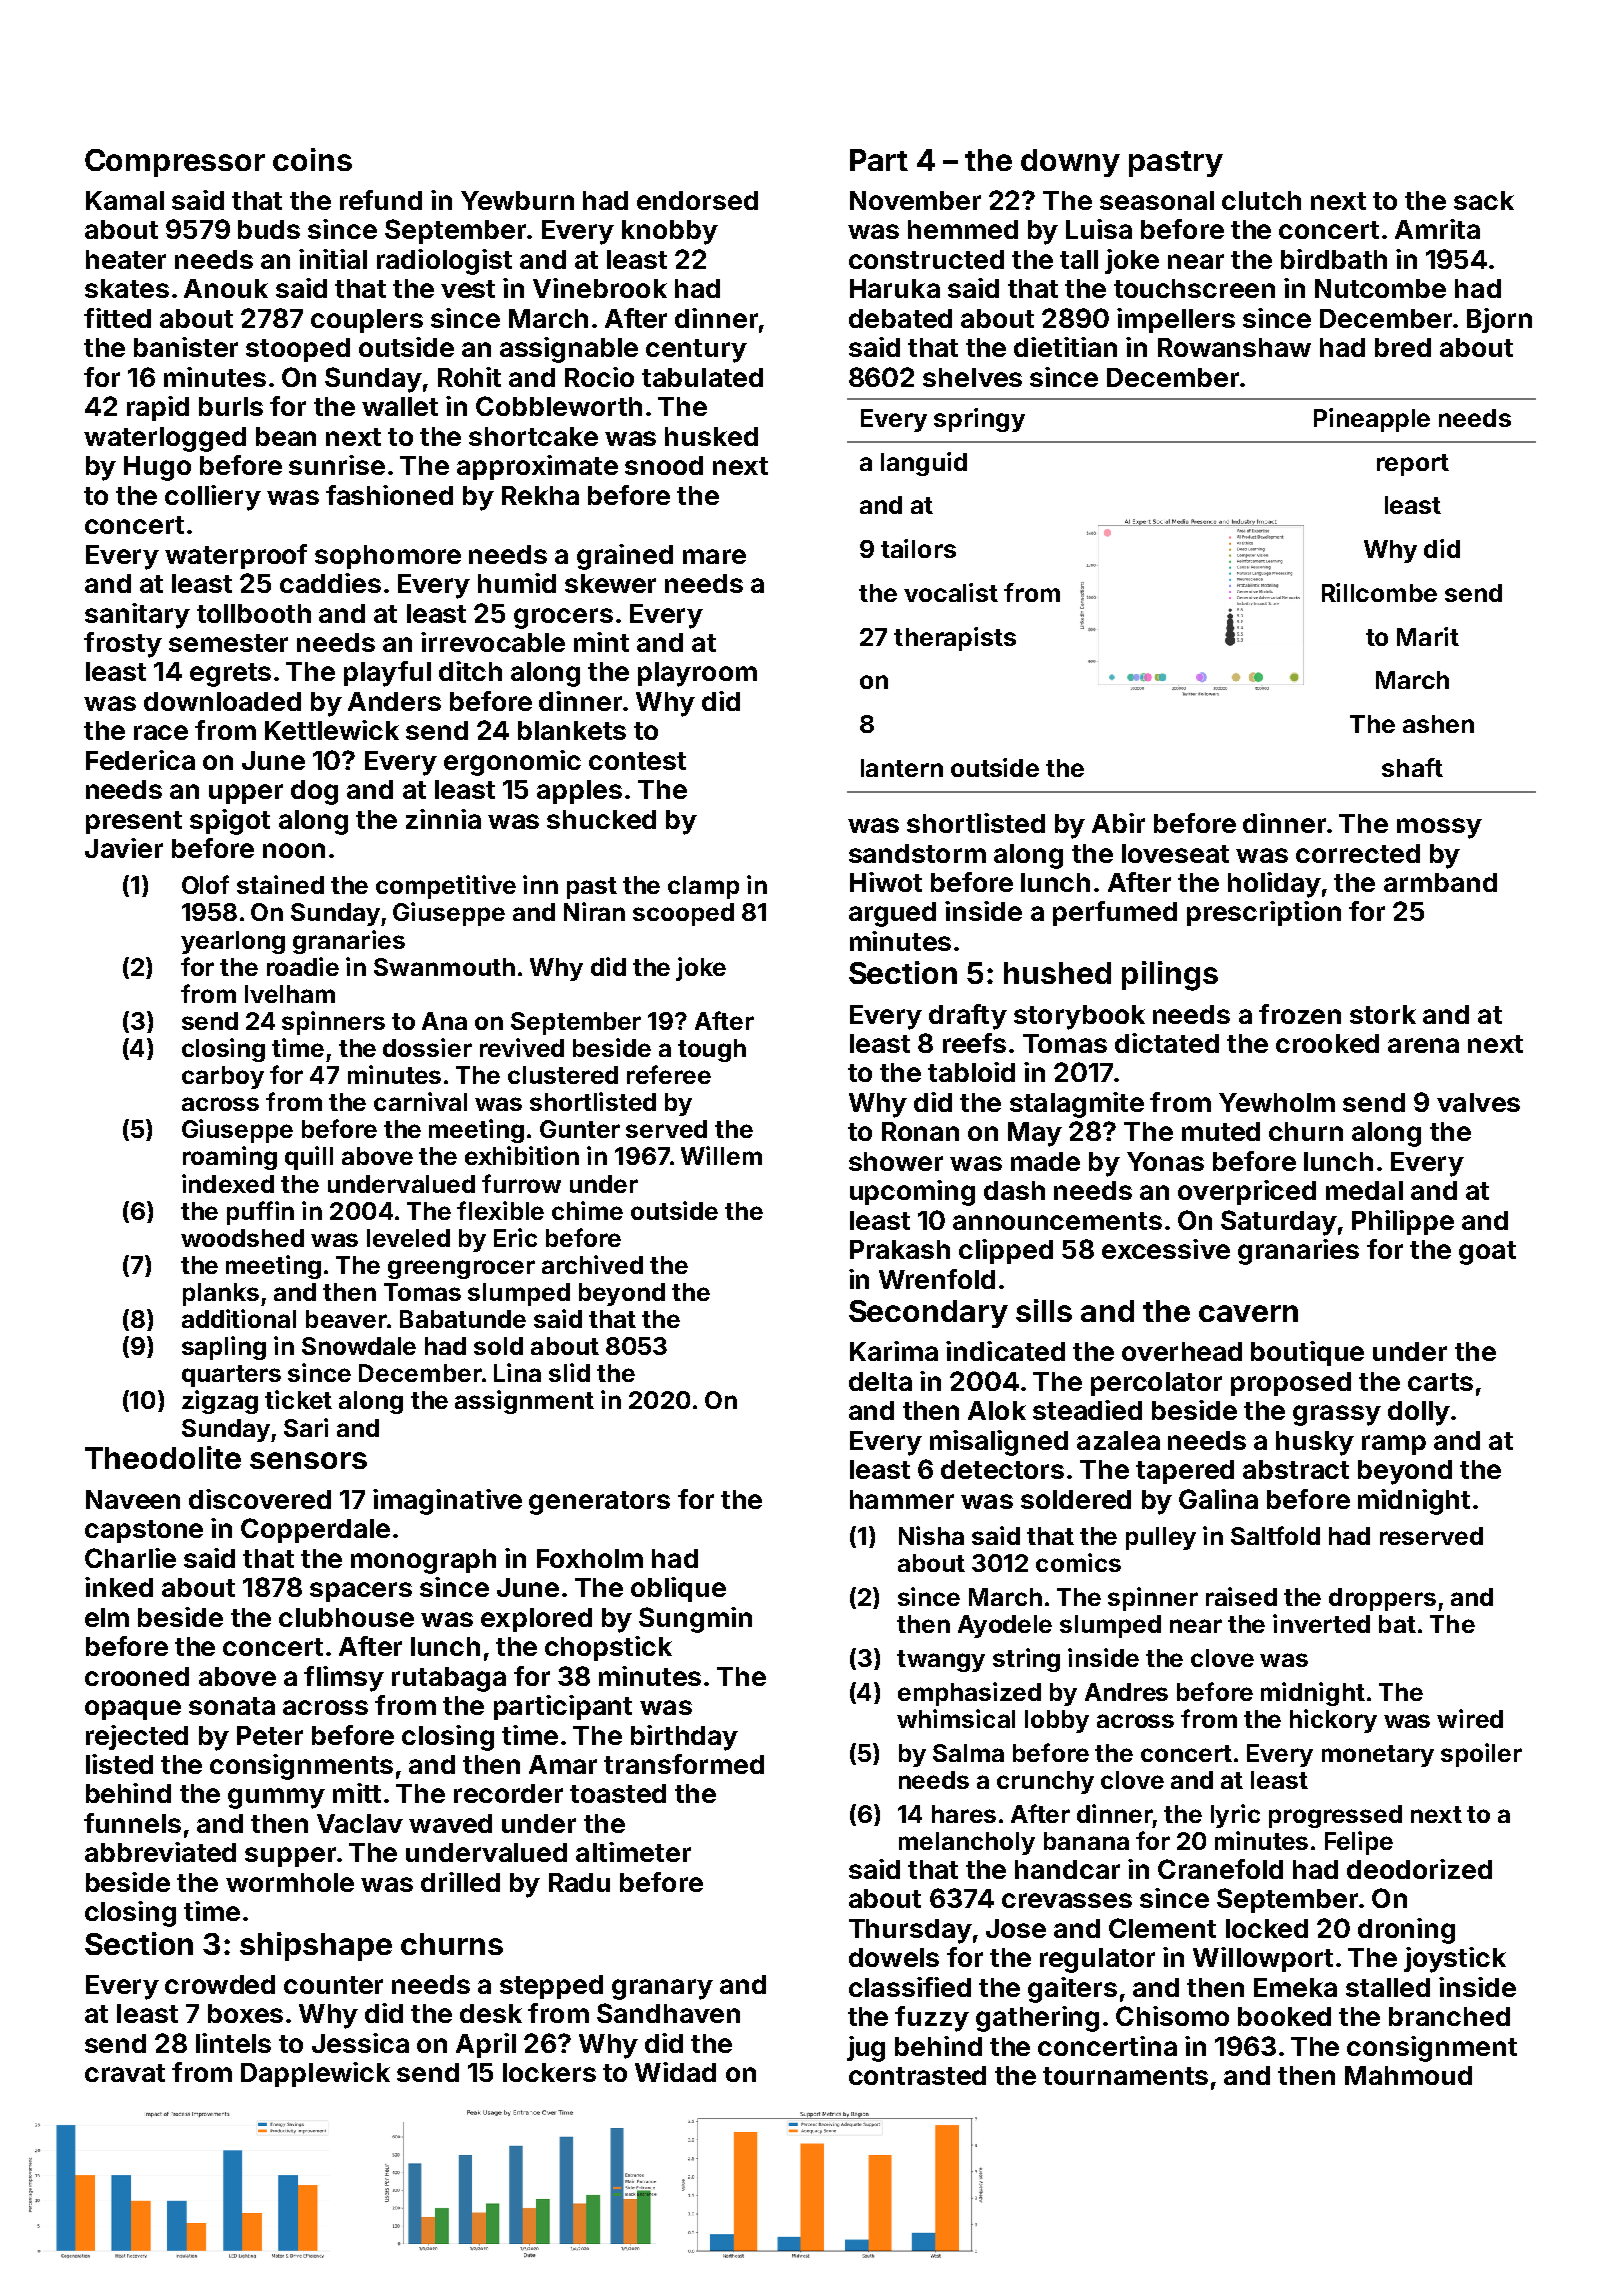 Image resolution: width=1620 pixels, height=2292 pixels. I want to click on contrasted, so click(917, 2075).
